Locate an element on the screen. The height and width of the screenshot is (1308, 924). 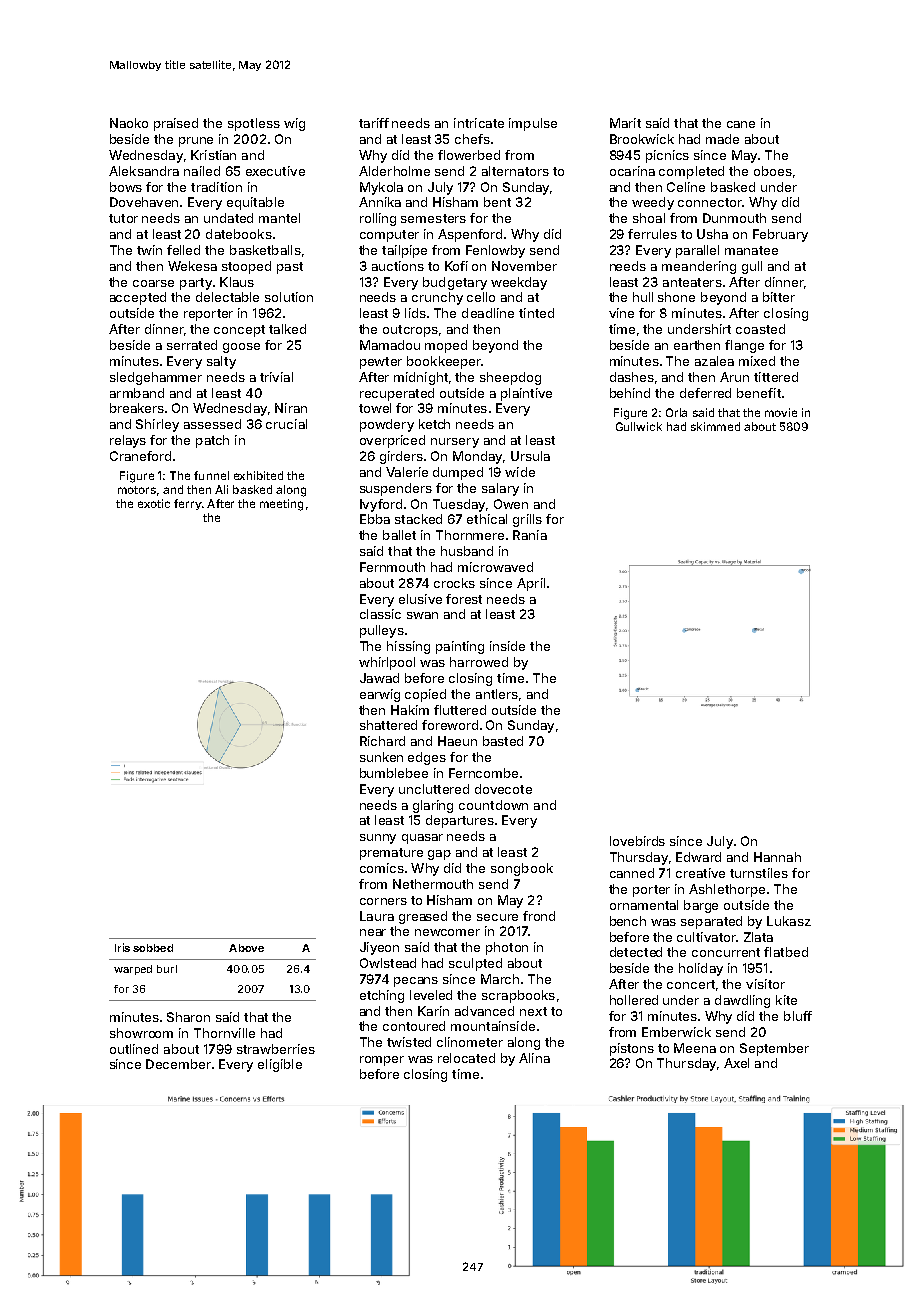
ferry is located at coordinates (187, 504).
